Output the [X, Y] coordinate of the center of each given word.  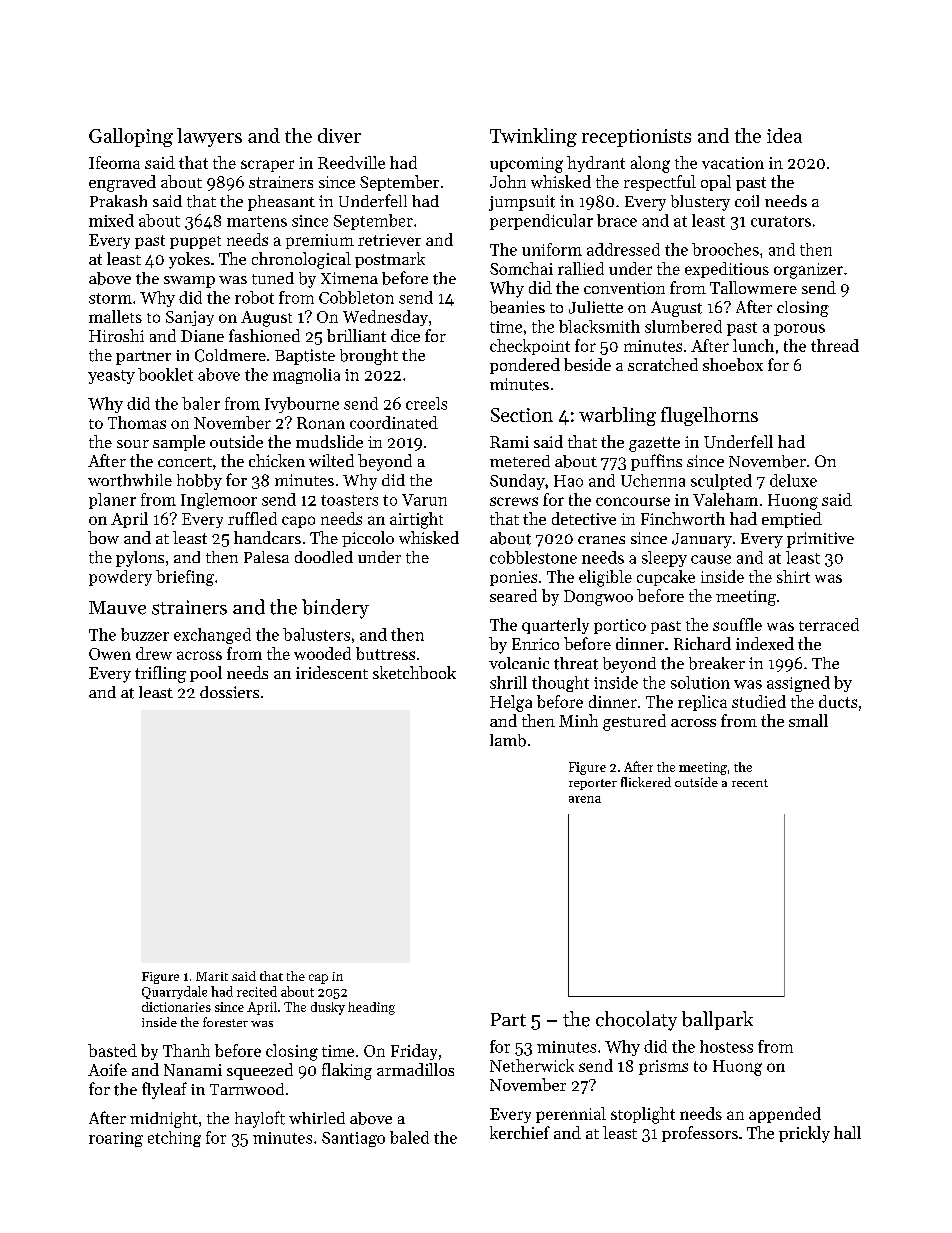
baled [409, 1137]
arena [585, 799]
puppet [195, 242]
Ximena [349, 278]
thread [835, 345]
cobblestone [533, 557]
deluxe [793, 480]
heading [371, 1008]
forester [225, 1022]
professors [700, 1134]
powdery [120, 578]
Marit [212, 976]
